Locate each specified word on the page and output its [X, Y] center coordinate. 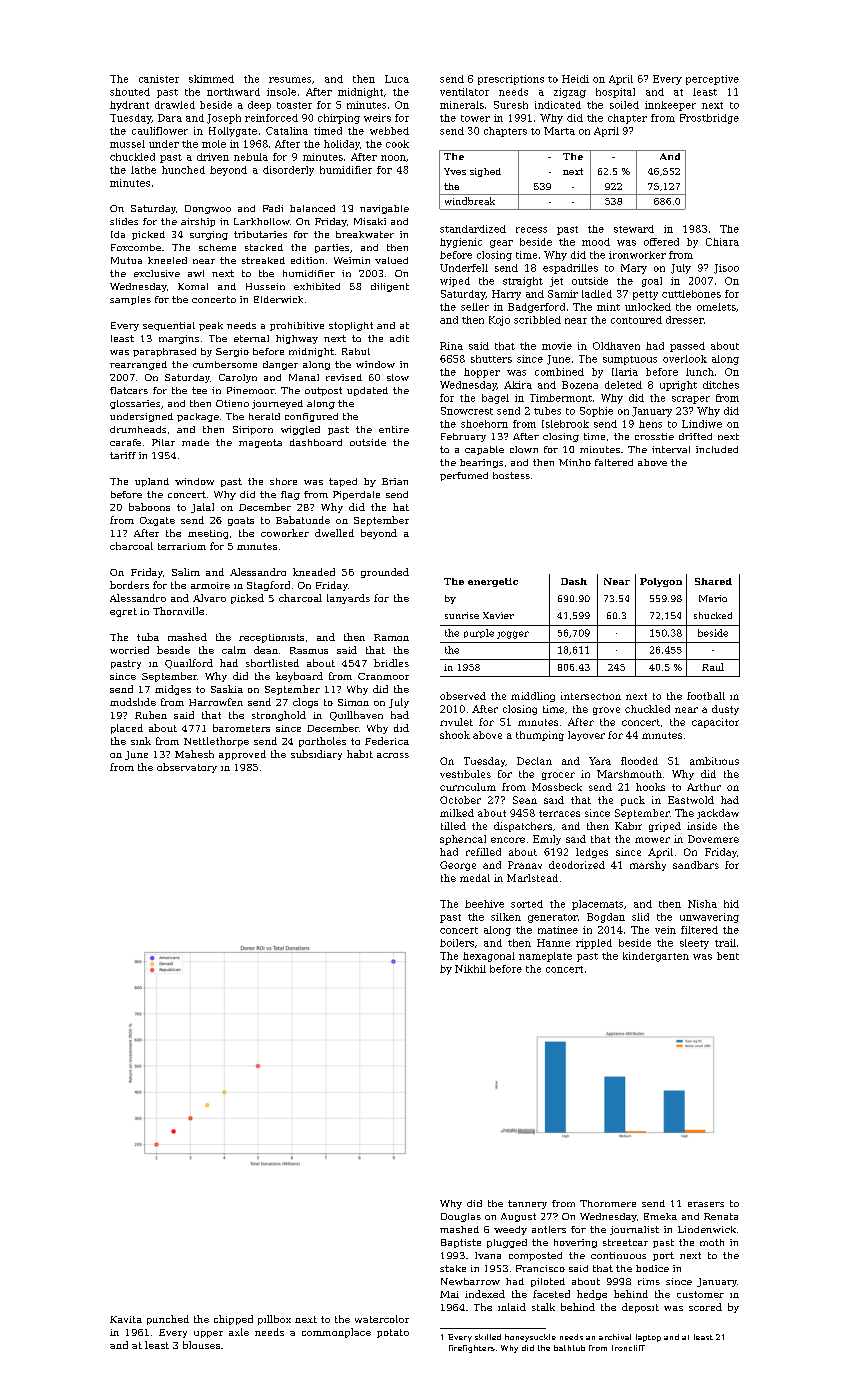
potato [393, 1333]
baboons [149, 507]
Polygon [661, 582]
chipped [233, 1320]
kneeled [167, 260]
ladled [597, 294]
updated [367, 391]
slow [398, 377]
